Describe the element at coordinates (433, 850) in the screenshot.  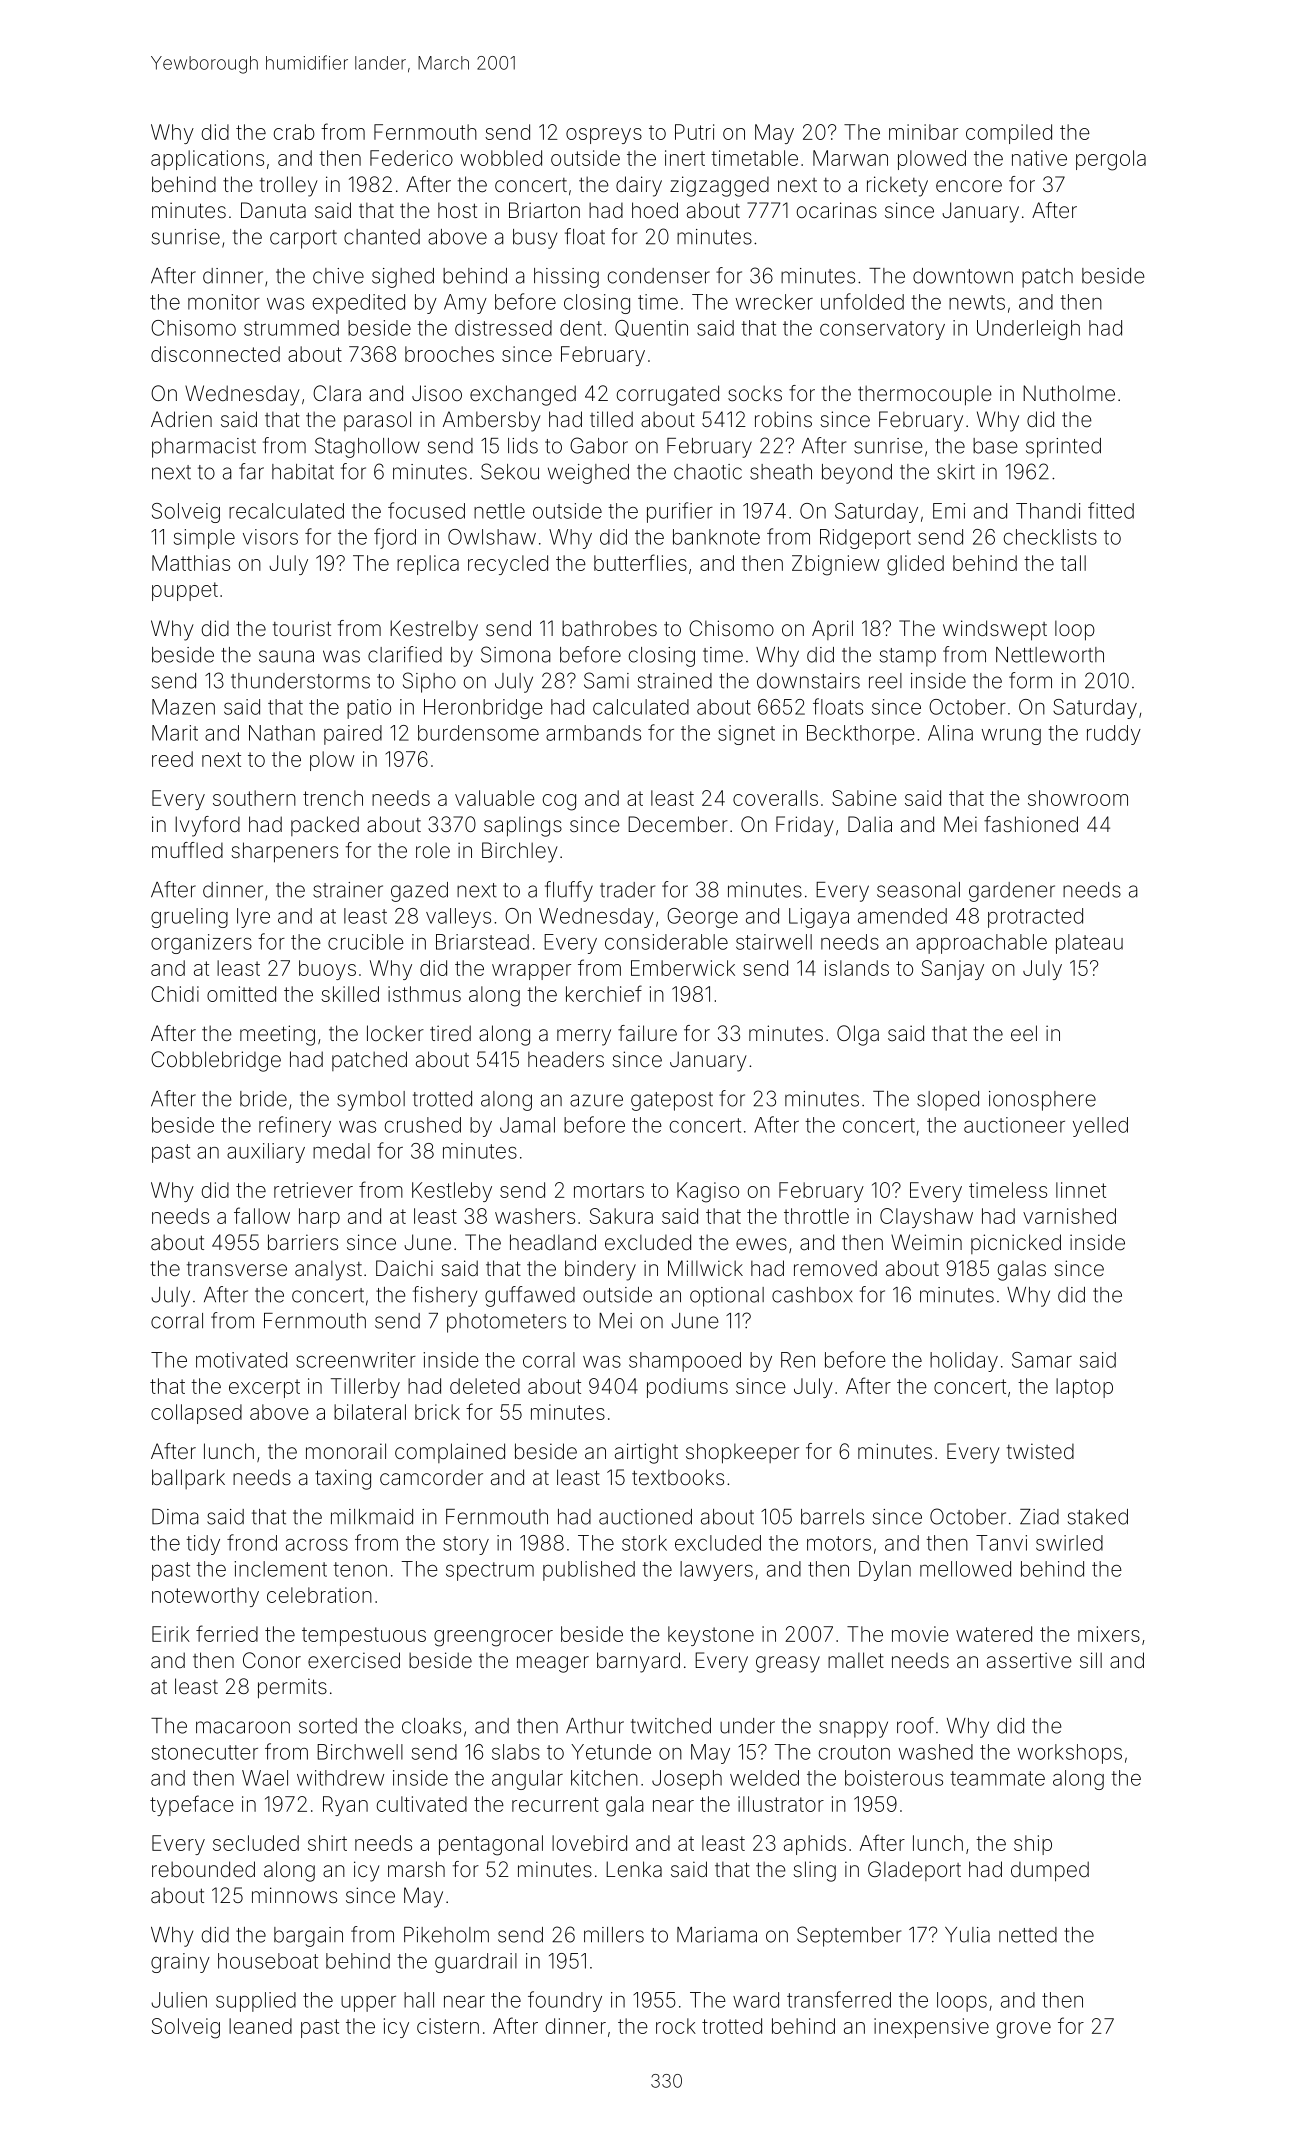
I see `role` at that location.
